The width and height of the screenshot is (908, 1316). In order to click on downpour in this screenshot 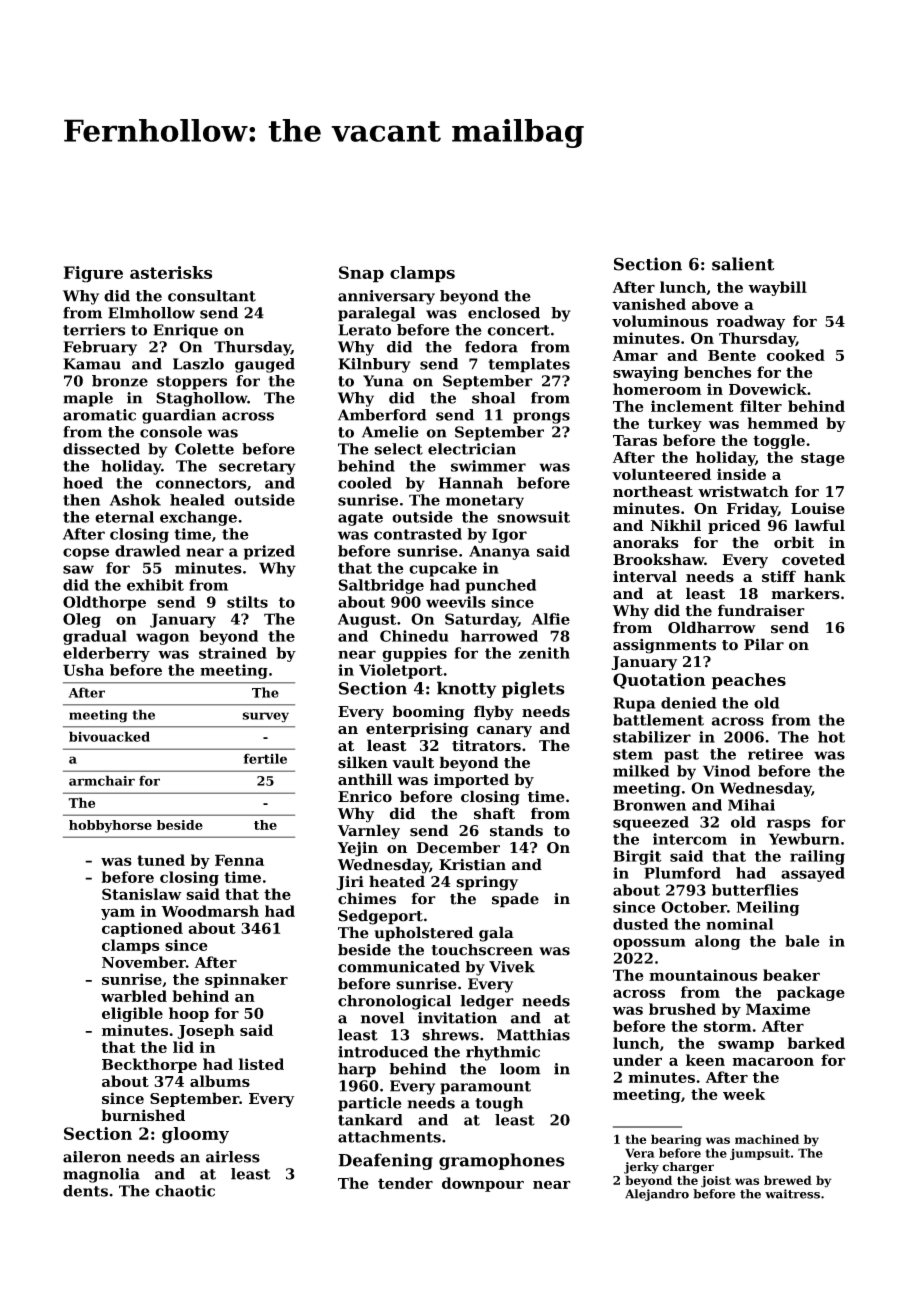, I will do `click(483, 1184)`.
